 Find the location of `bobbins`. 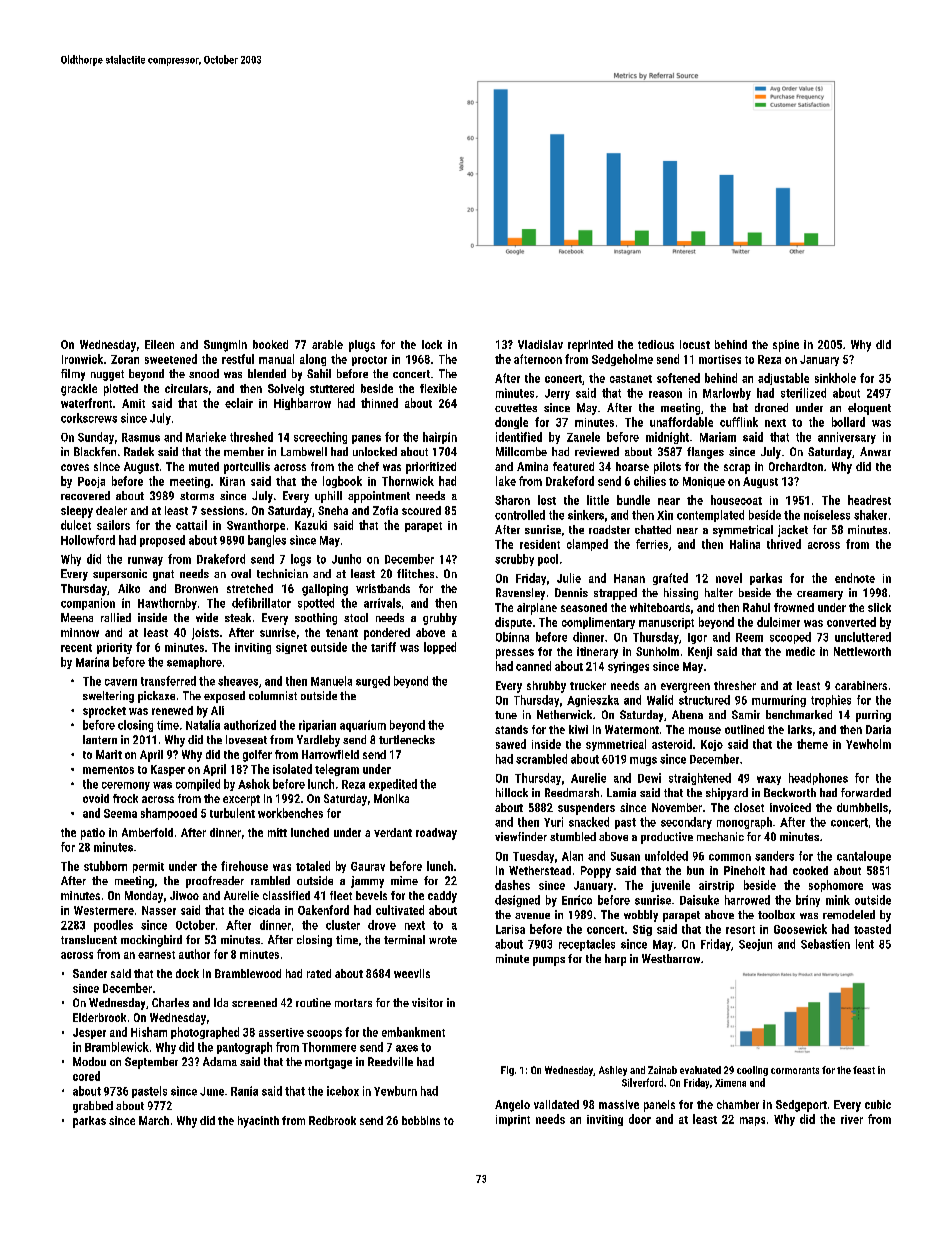

bobbins is located at coordinates (421, 1120).
